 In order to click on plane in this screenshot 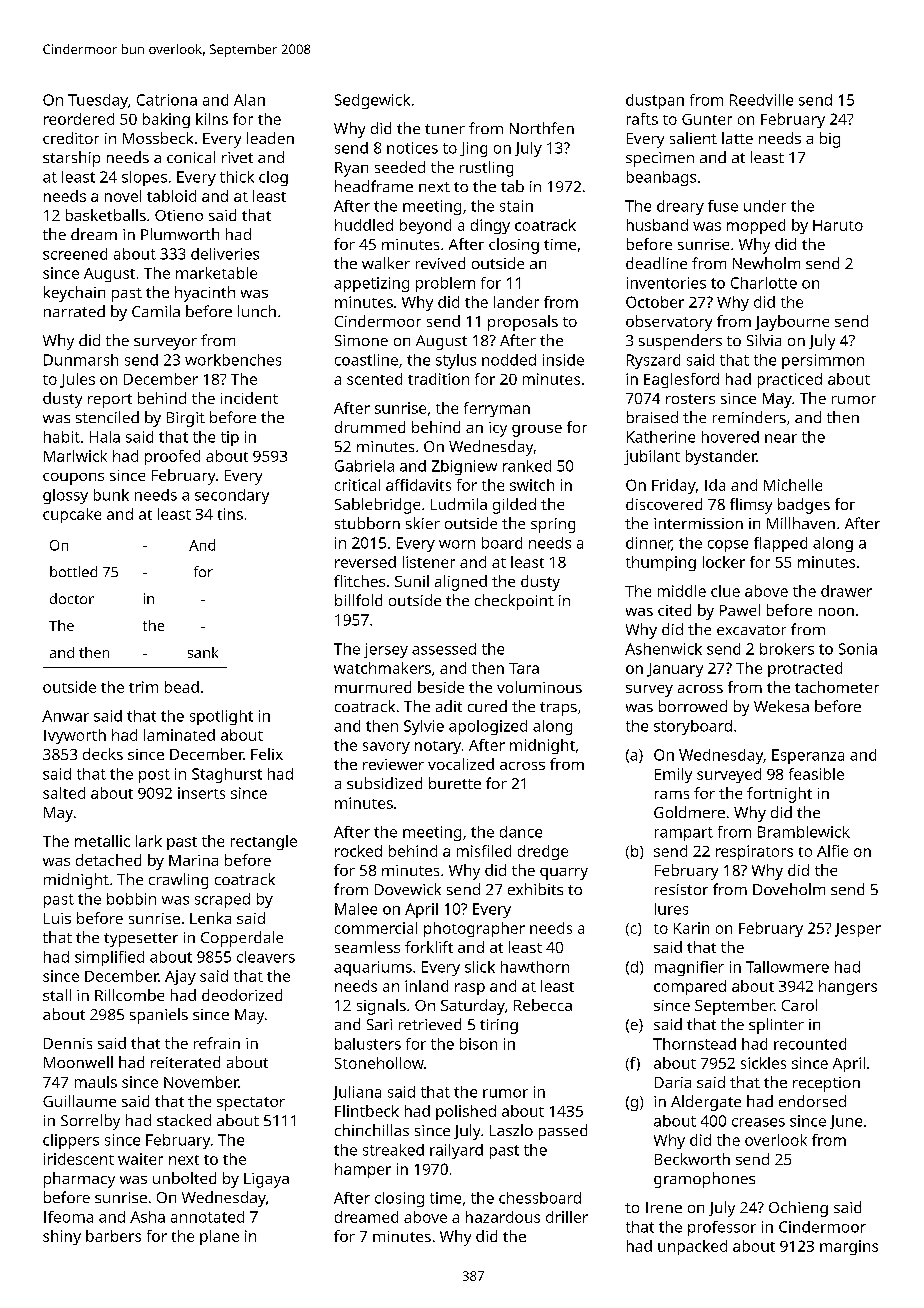, I will do `click(219, 1237)`.
